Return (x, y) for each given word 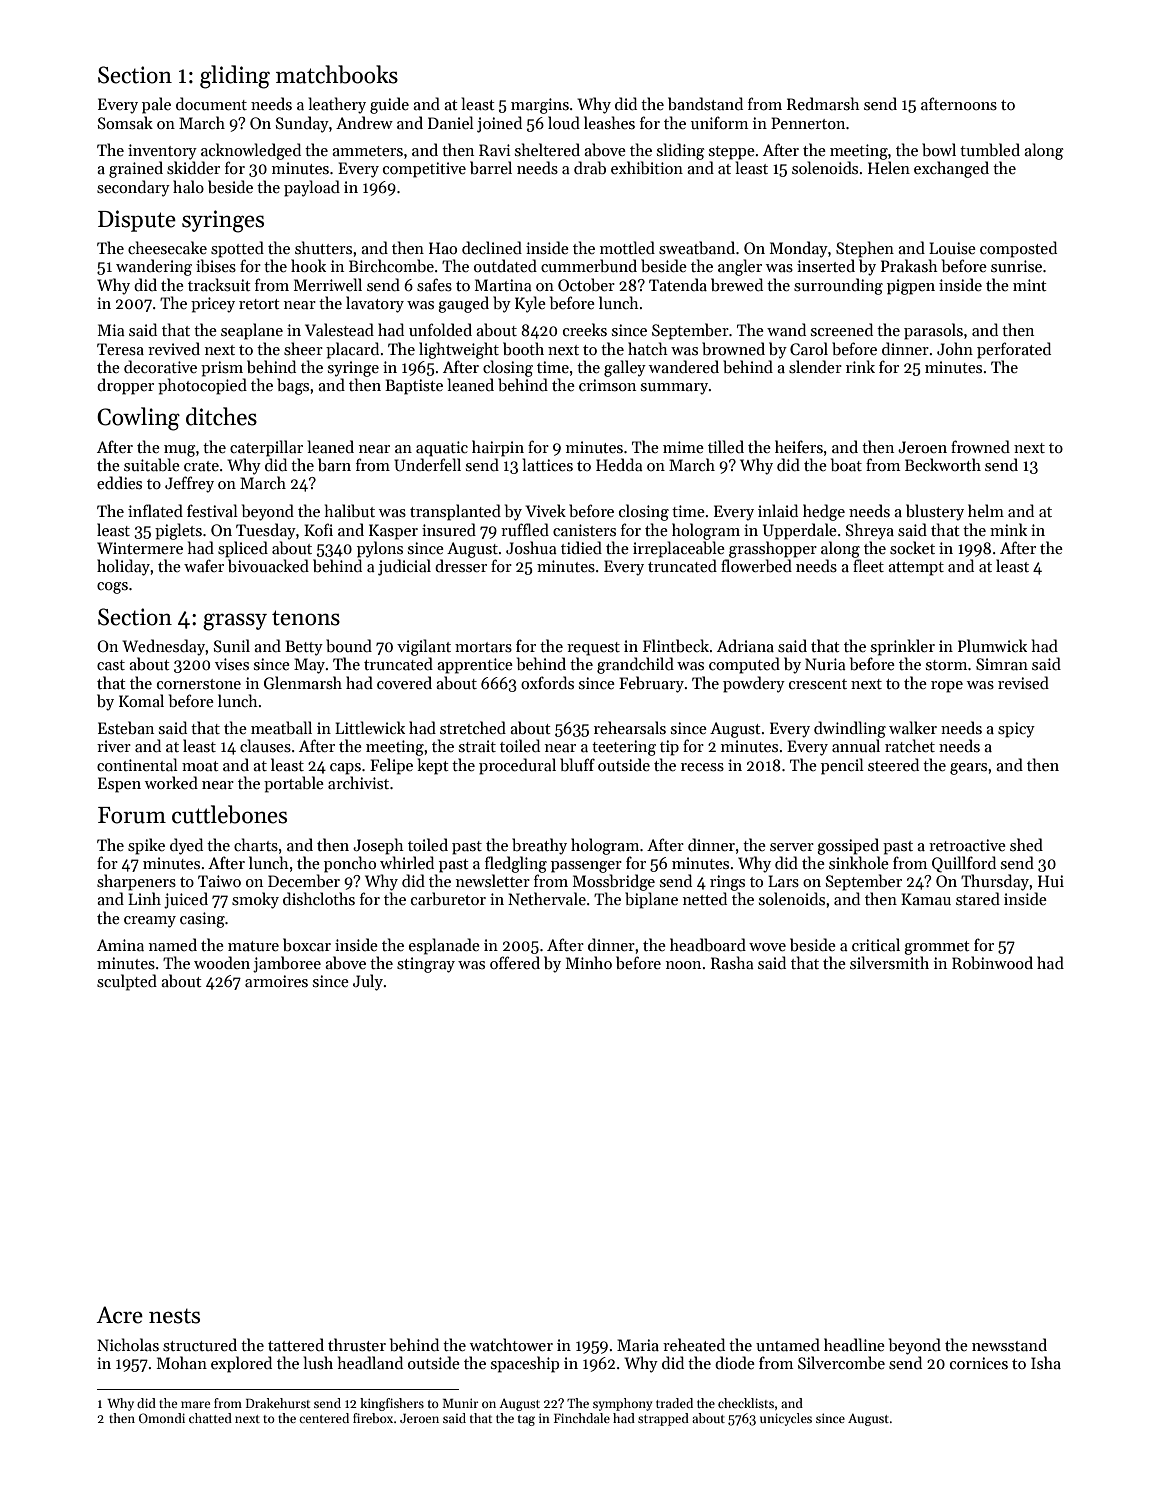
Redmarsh (823, 103)
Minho (589, 962)
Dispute (137, 221)
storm (946, 665)
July (368, 982)
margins (540, 106)
